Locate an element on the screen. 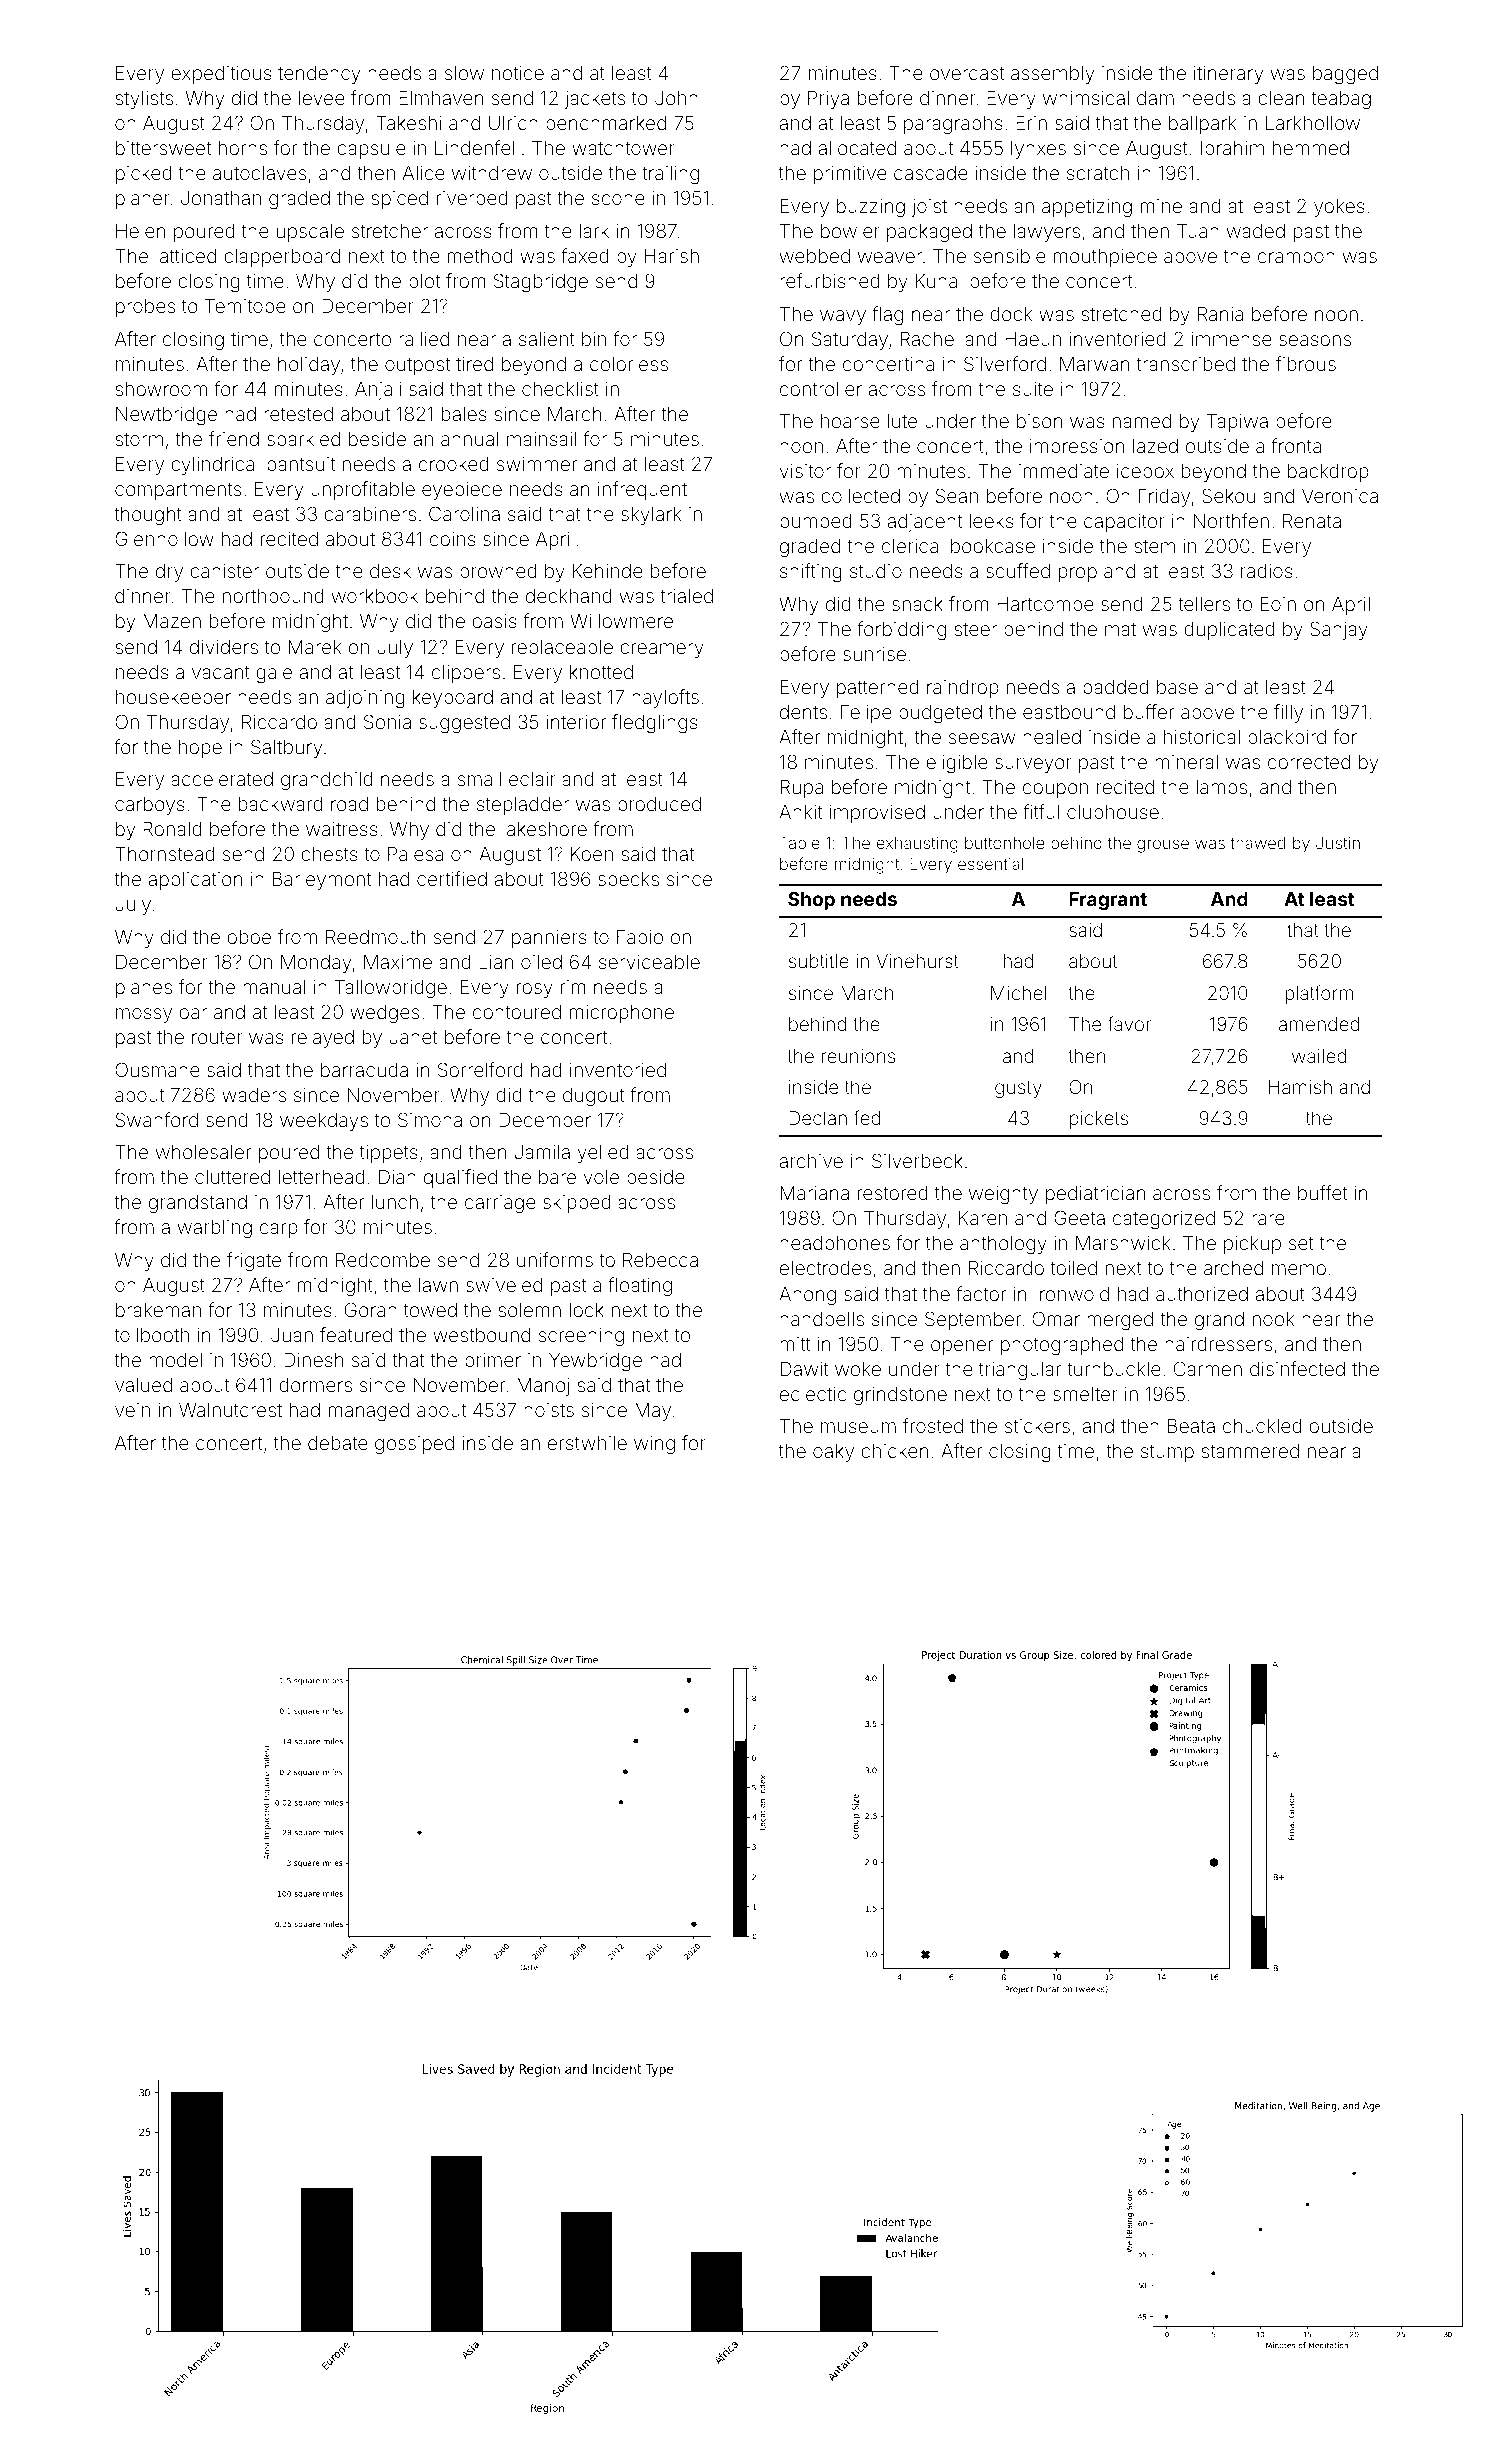 This screenshot has height=2464, width=1496. itinerary is located at coordinates (1228, 75).
